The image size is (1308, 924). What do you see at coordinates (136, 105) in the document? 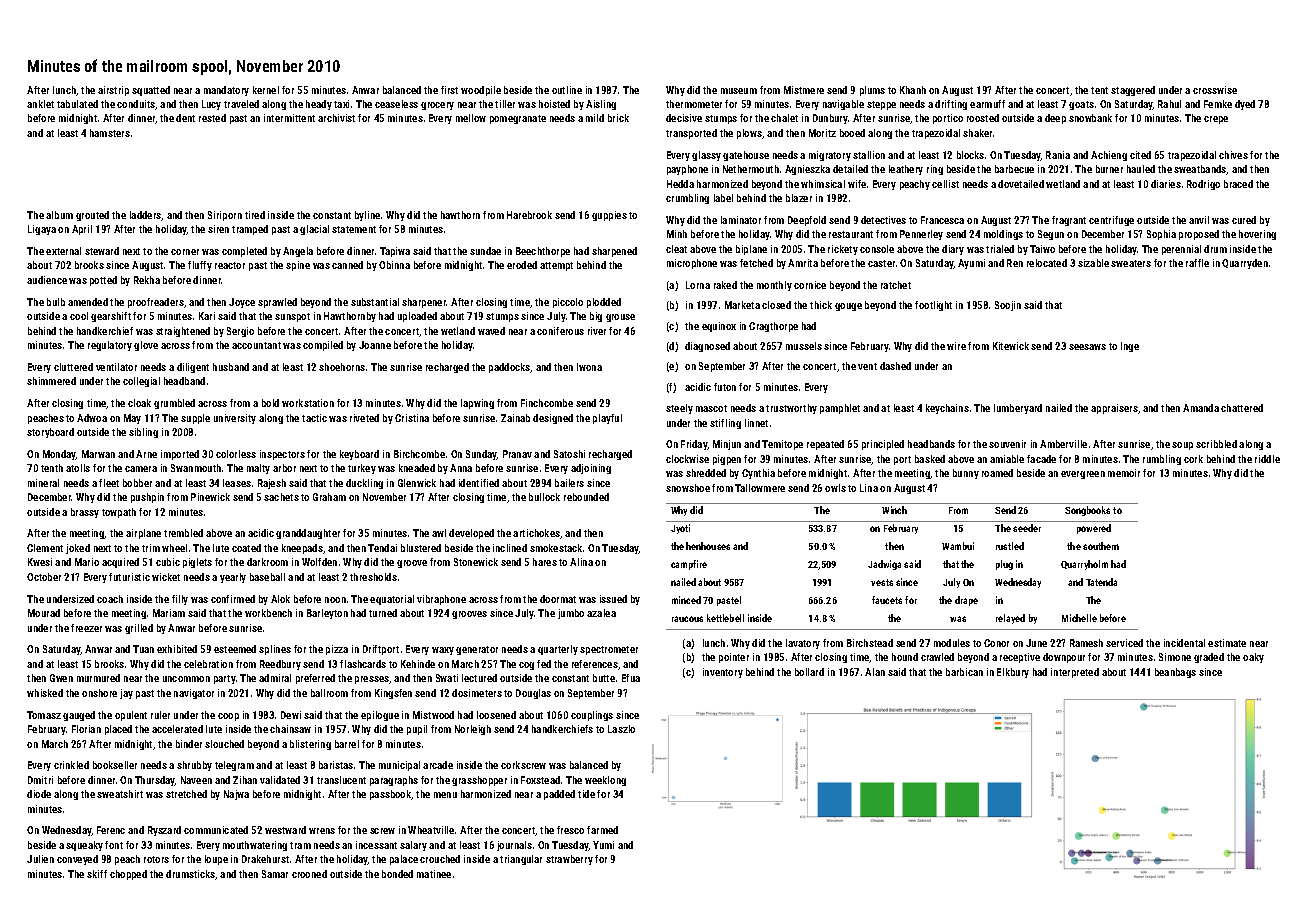
I see `conduits` at bounding box center [136, 105].
